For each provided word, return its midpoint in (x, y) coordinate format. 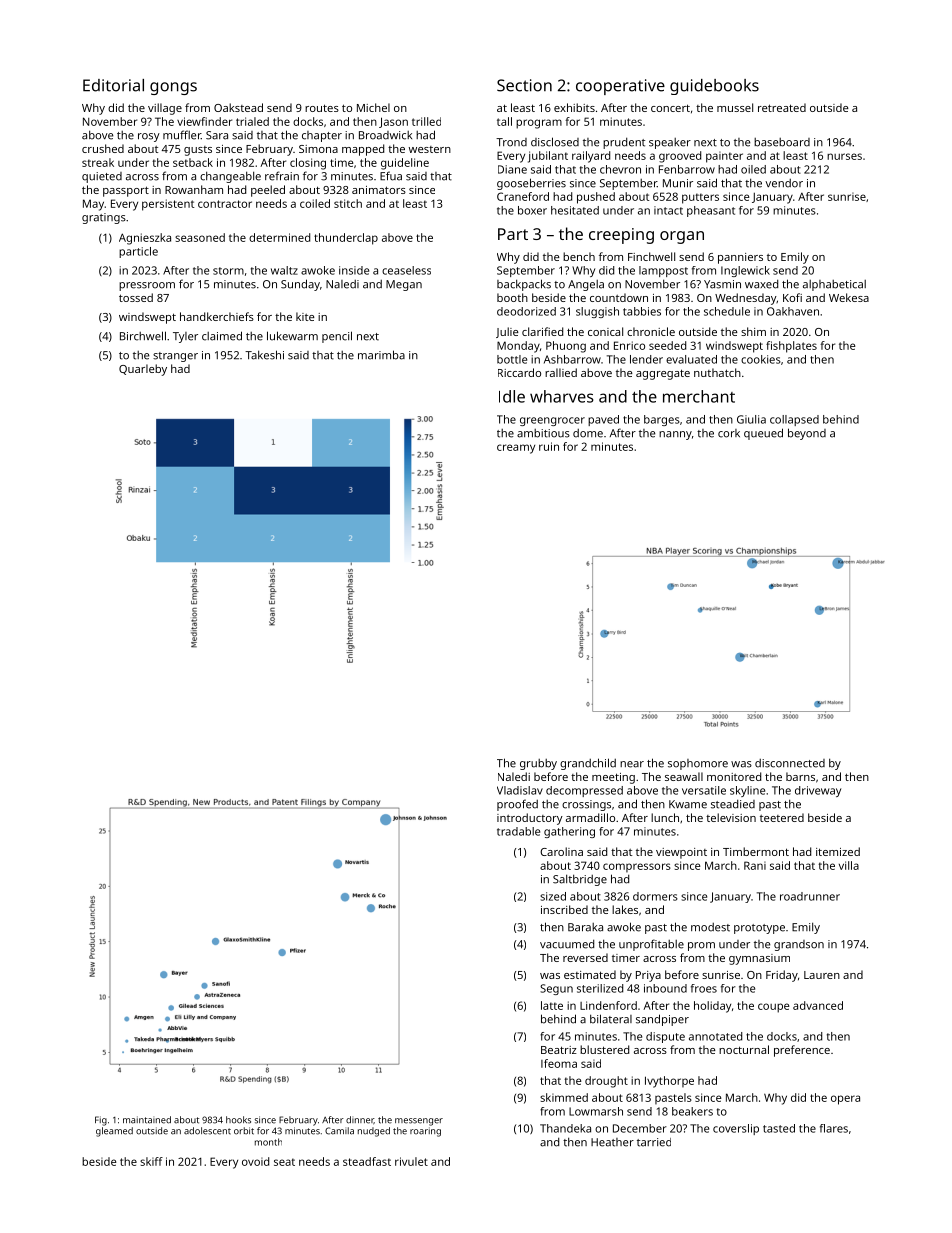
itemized (838, 851)
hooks (238, 1120)
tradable (518, 831)
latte (552, 1005)
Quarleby (143, 370)
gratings (104, 218)
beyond (807, 434)
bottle (512, 359)
